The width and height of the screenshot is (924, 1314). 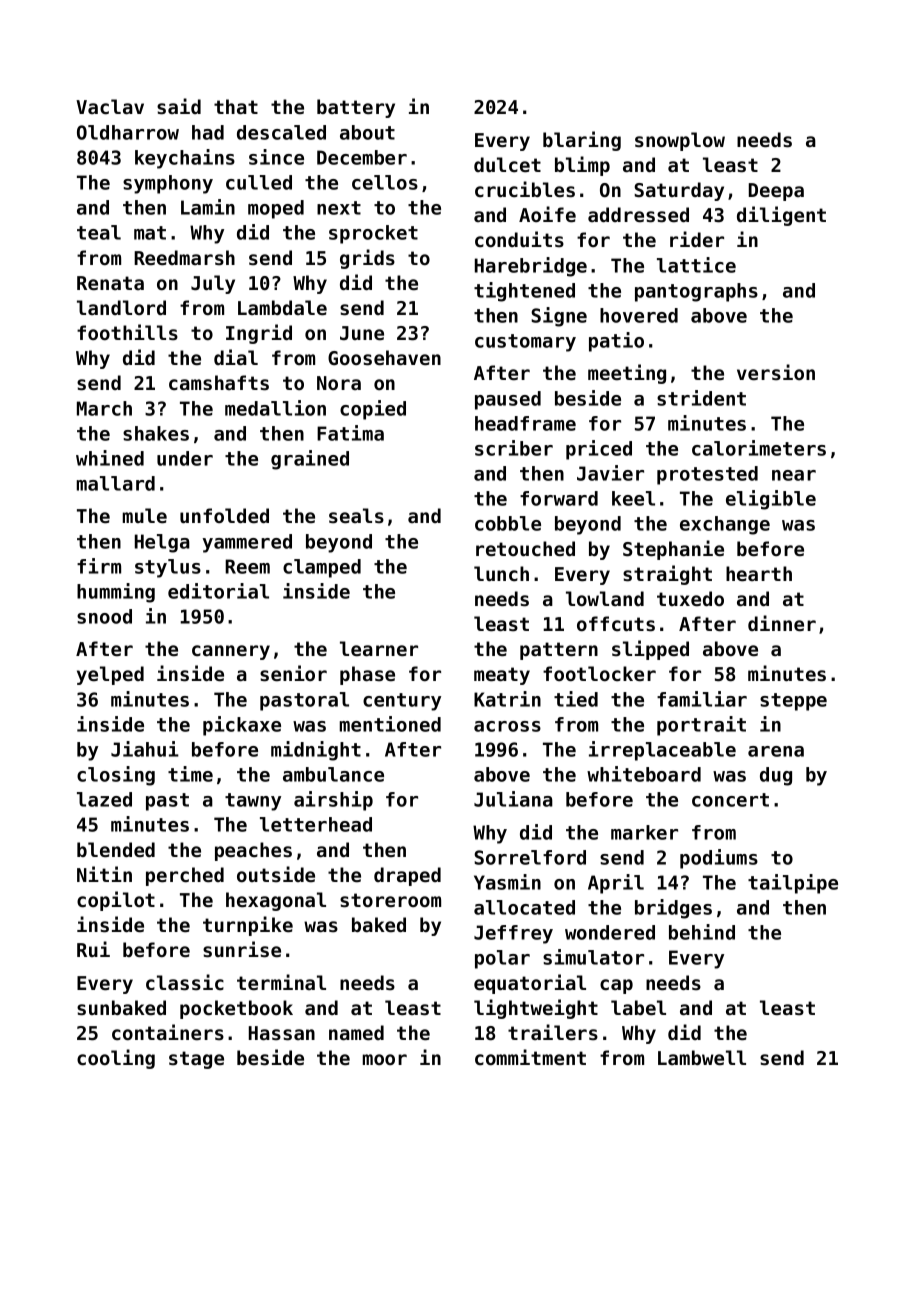 What do you see at coordinates (356, 108) in the screenshot?
I see `battery` at bounding box center [356, 108].
